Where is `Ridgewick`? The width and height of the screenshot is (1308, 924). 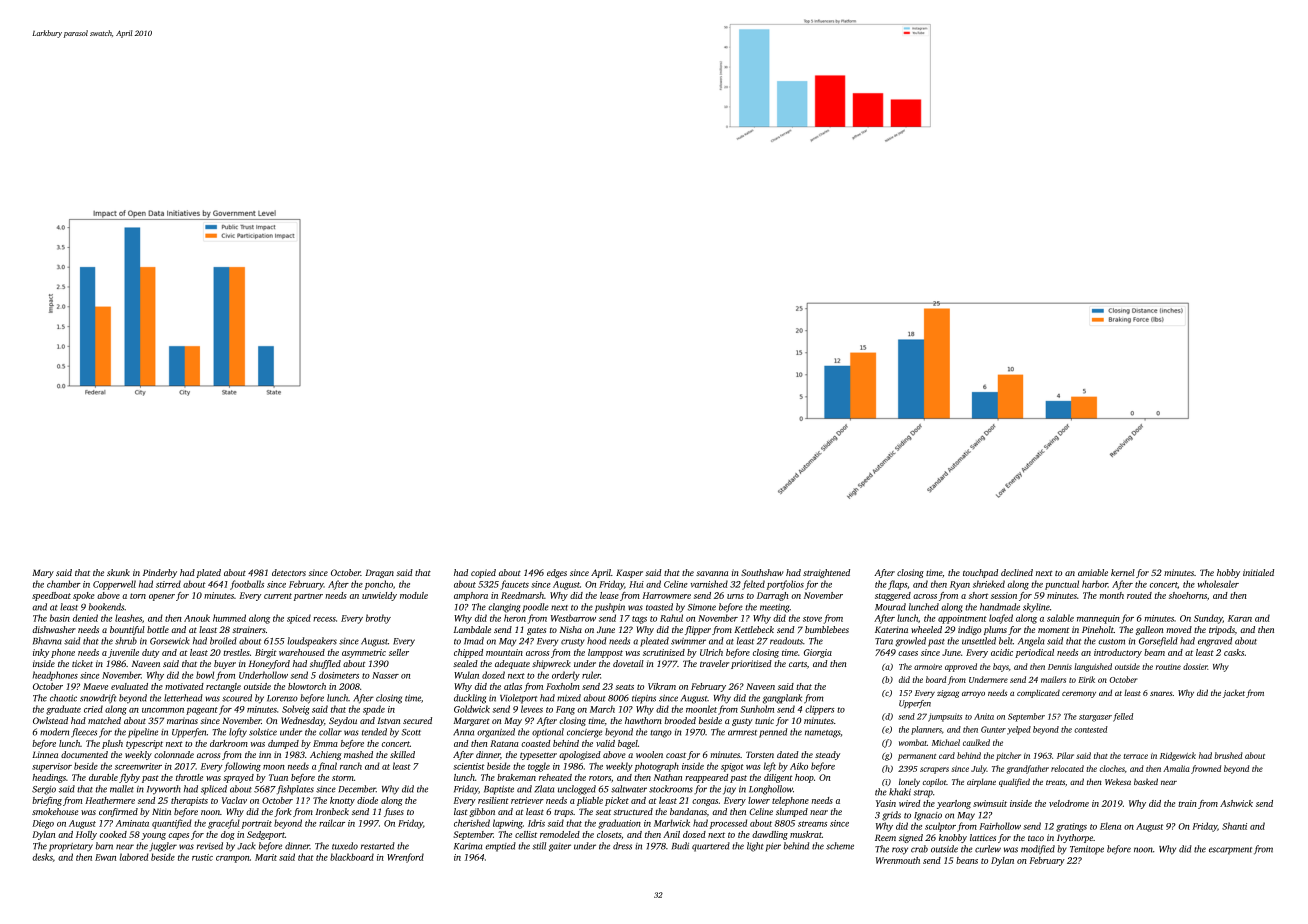 Ridgewick is located at coordinates (1178, 756).
